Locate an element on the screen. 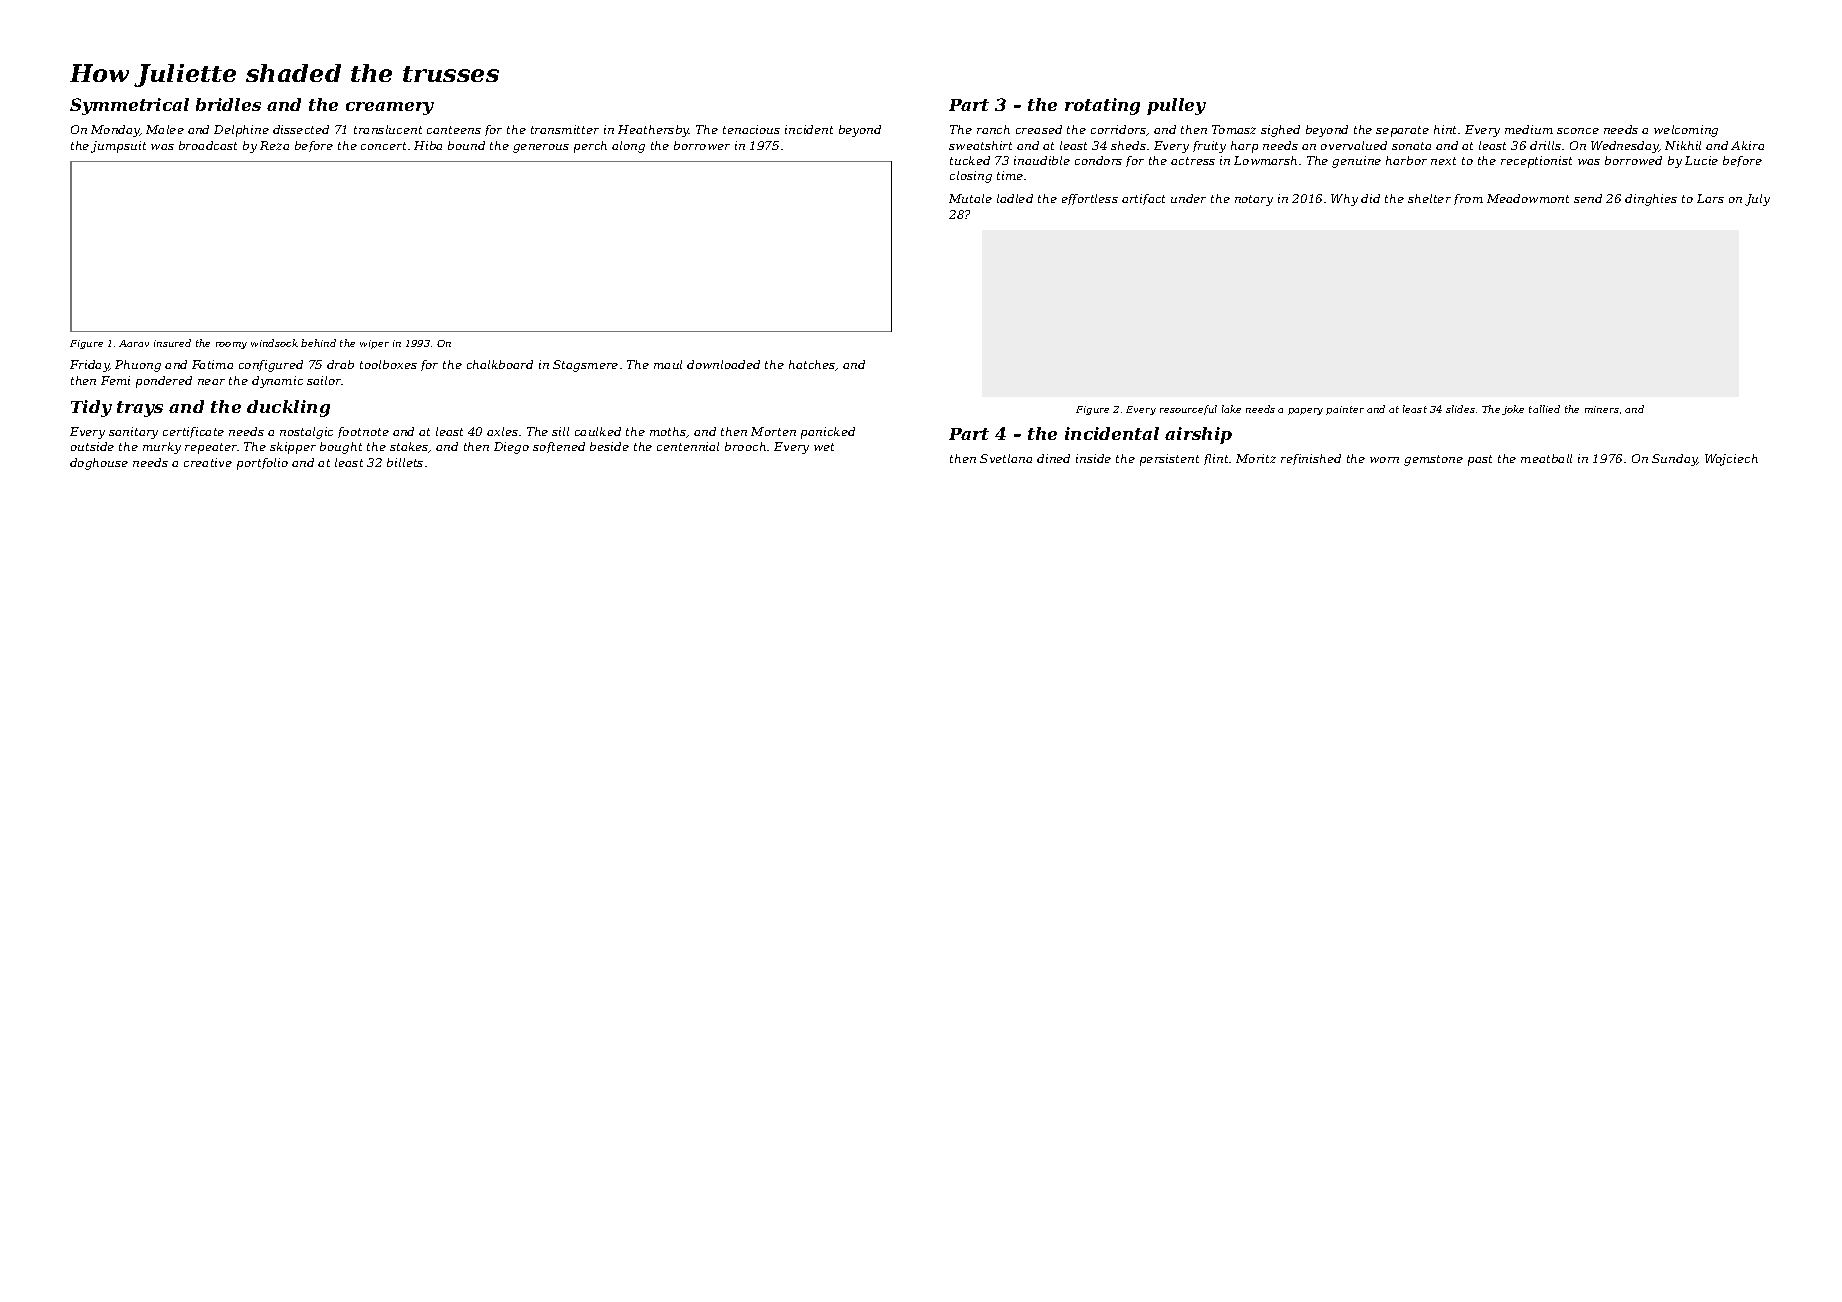 The height and width of the screenshot is (1302, 1842). jumpsuit is located at coordinates (118, 147).
